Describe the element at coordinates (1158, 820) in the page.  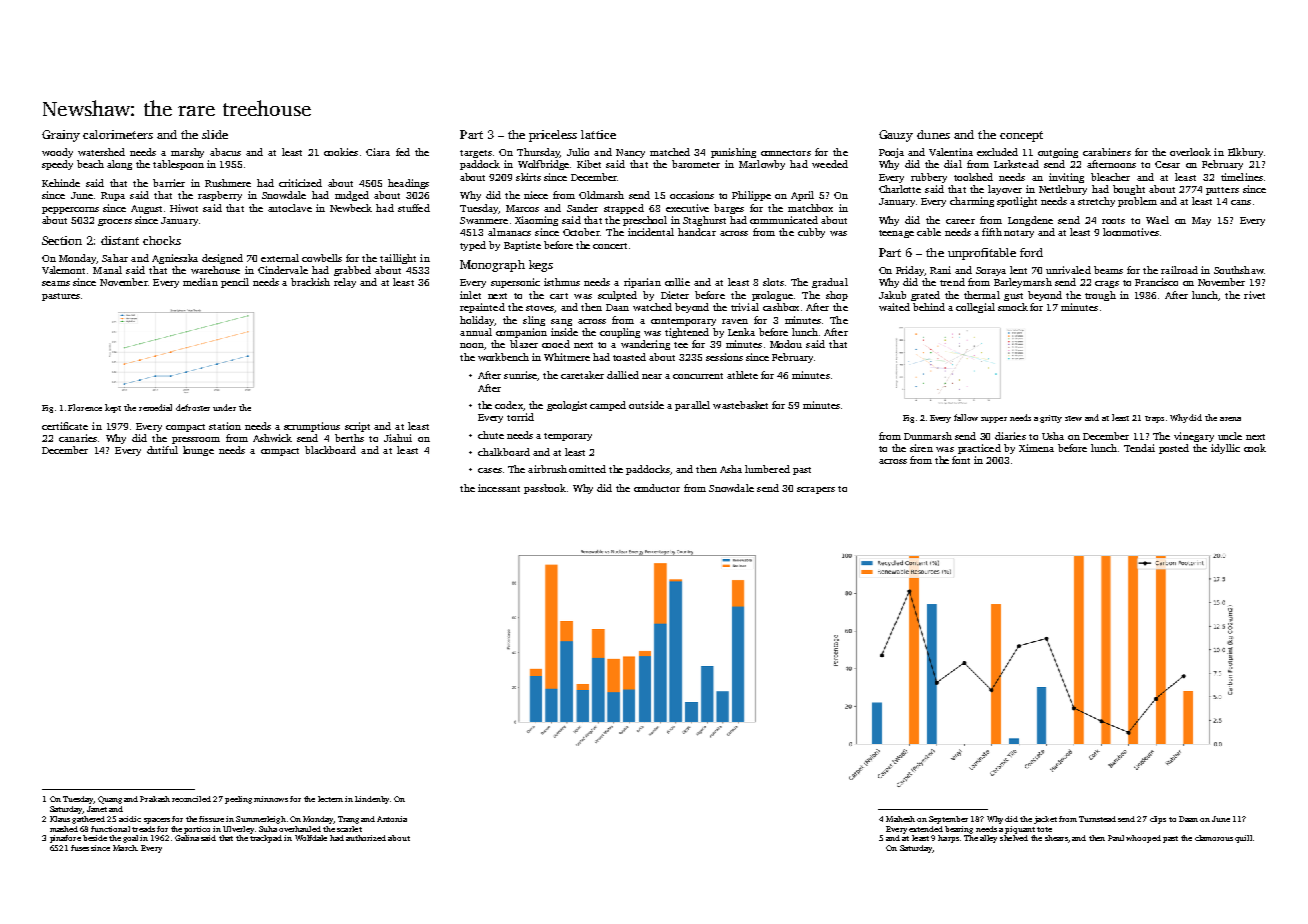
I see `clips` at that location.
